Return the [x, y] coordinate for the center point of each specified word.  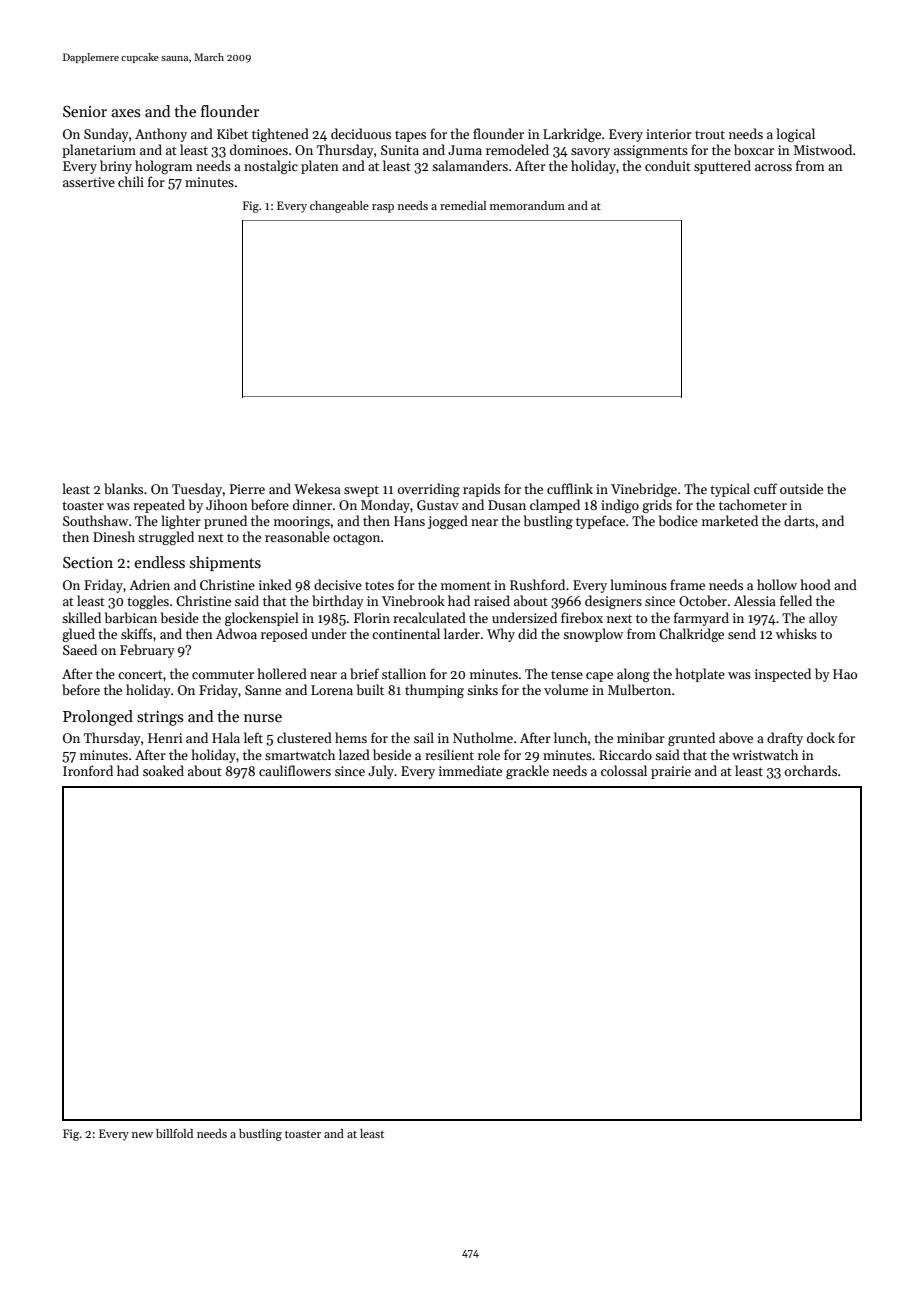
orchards [811, 770]
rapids [481, 490]
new [142, 1135]
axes [125, 113]
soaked [163, 770]
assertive [89, 182]
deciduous [361, 133]
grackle [527, 772]
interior [669, 134]
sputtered [722, 167]
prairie [671, 772]
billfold [174, 1133]
